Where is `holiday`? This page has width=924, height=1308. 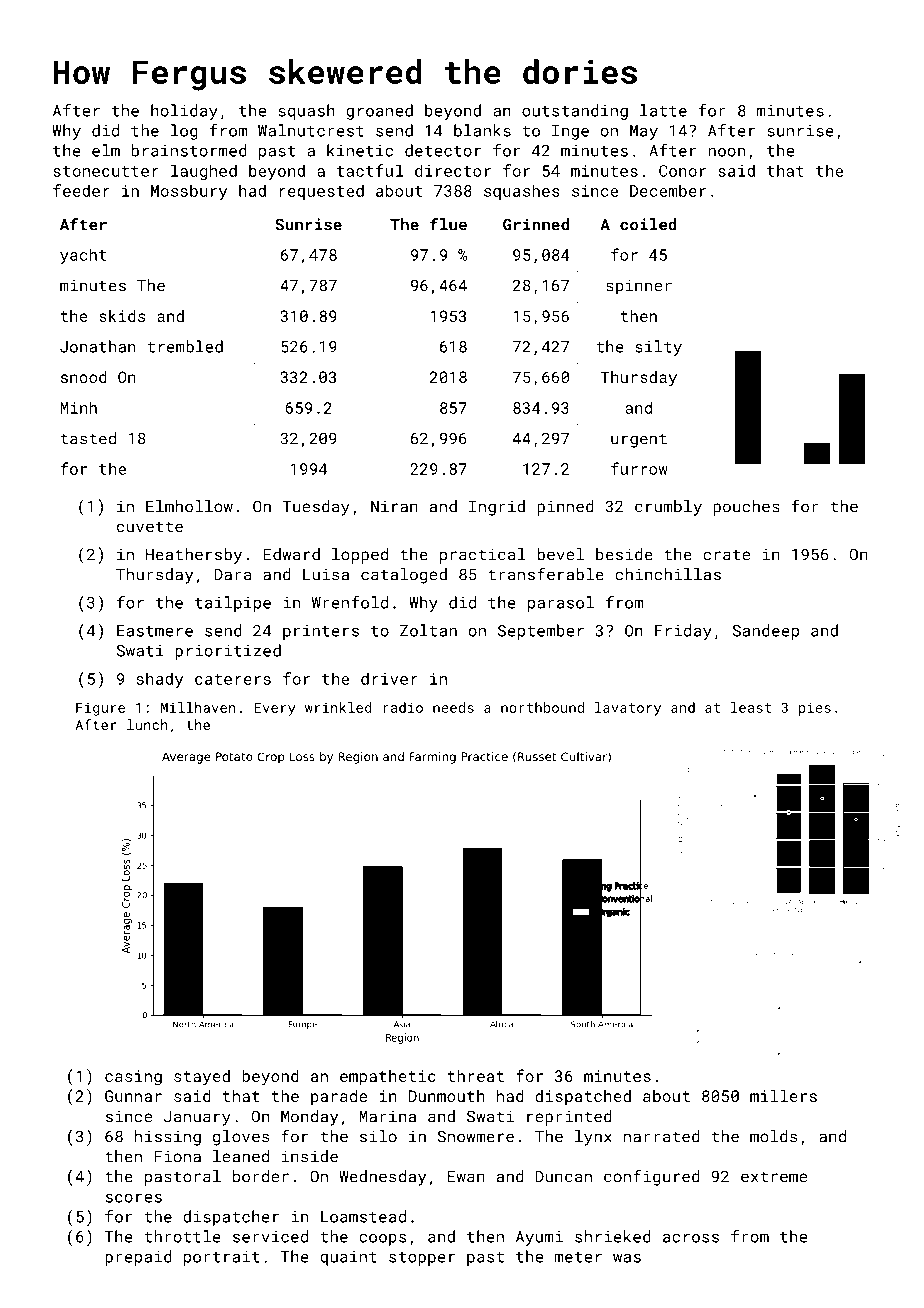 holiday is located at coordinates (184, 112).
